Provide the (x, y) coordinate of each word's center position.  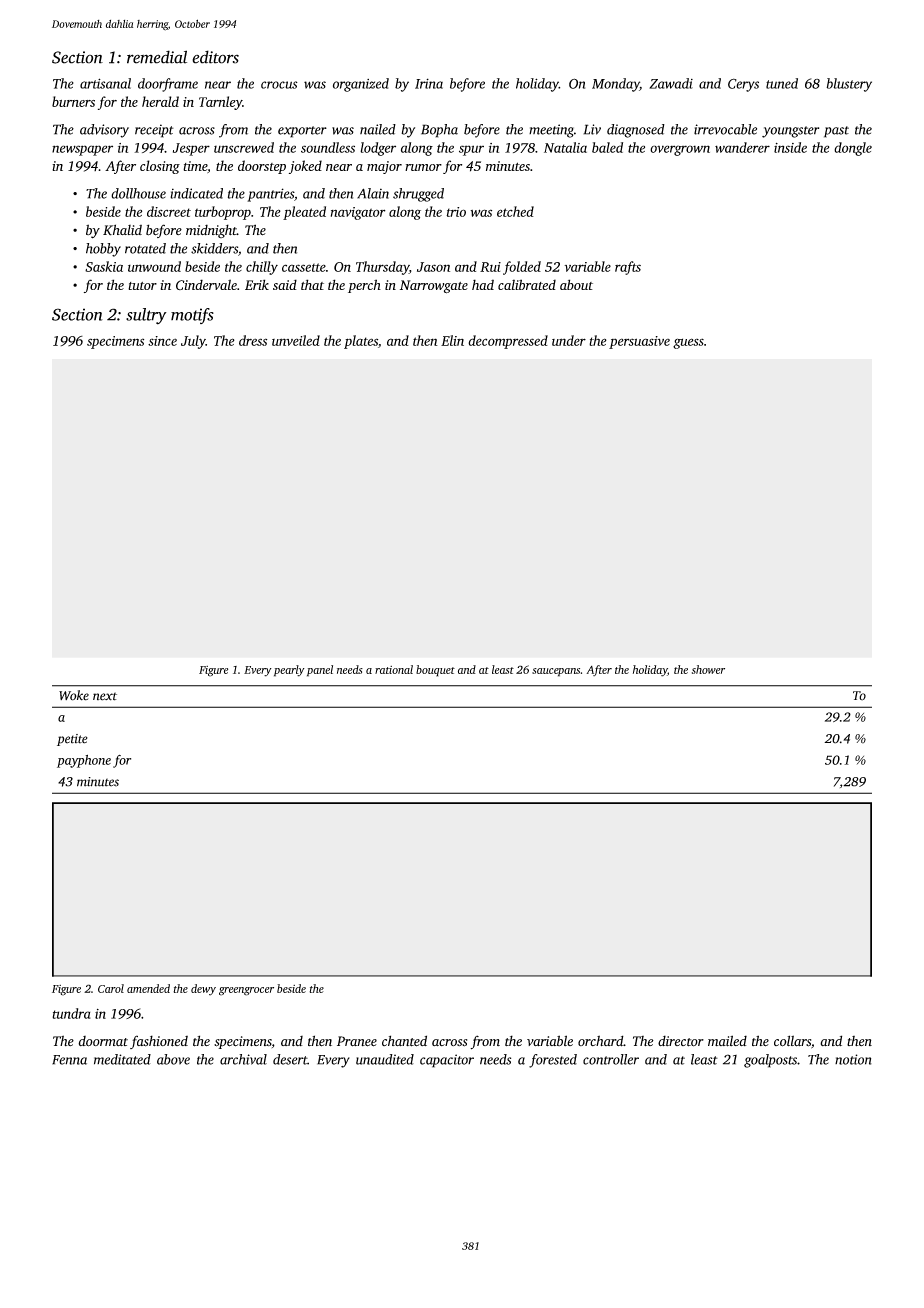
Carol (111, 988)
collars (792, 1041)
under (569, 340)
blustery (849, 85)
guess (688, 343)
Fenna (69, 1060)
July (193, 342)
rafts (628, 268)
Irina (429, 83)
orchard (600, 1041)
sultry (146, 316)
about (576, 284)
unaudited (385, 1059)
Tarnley (220, 103)
